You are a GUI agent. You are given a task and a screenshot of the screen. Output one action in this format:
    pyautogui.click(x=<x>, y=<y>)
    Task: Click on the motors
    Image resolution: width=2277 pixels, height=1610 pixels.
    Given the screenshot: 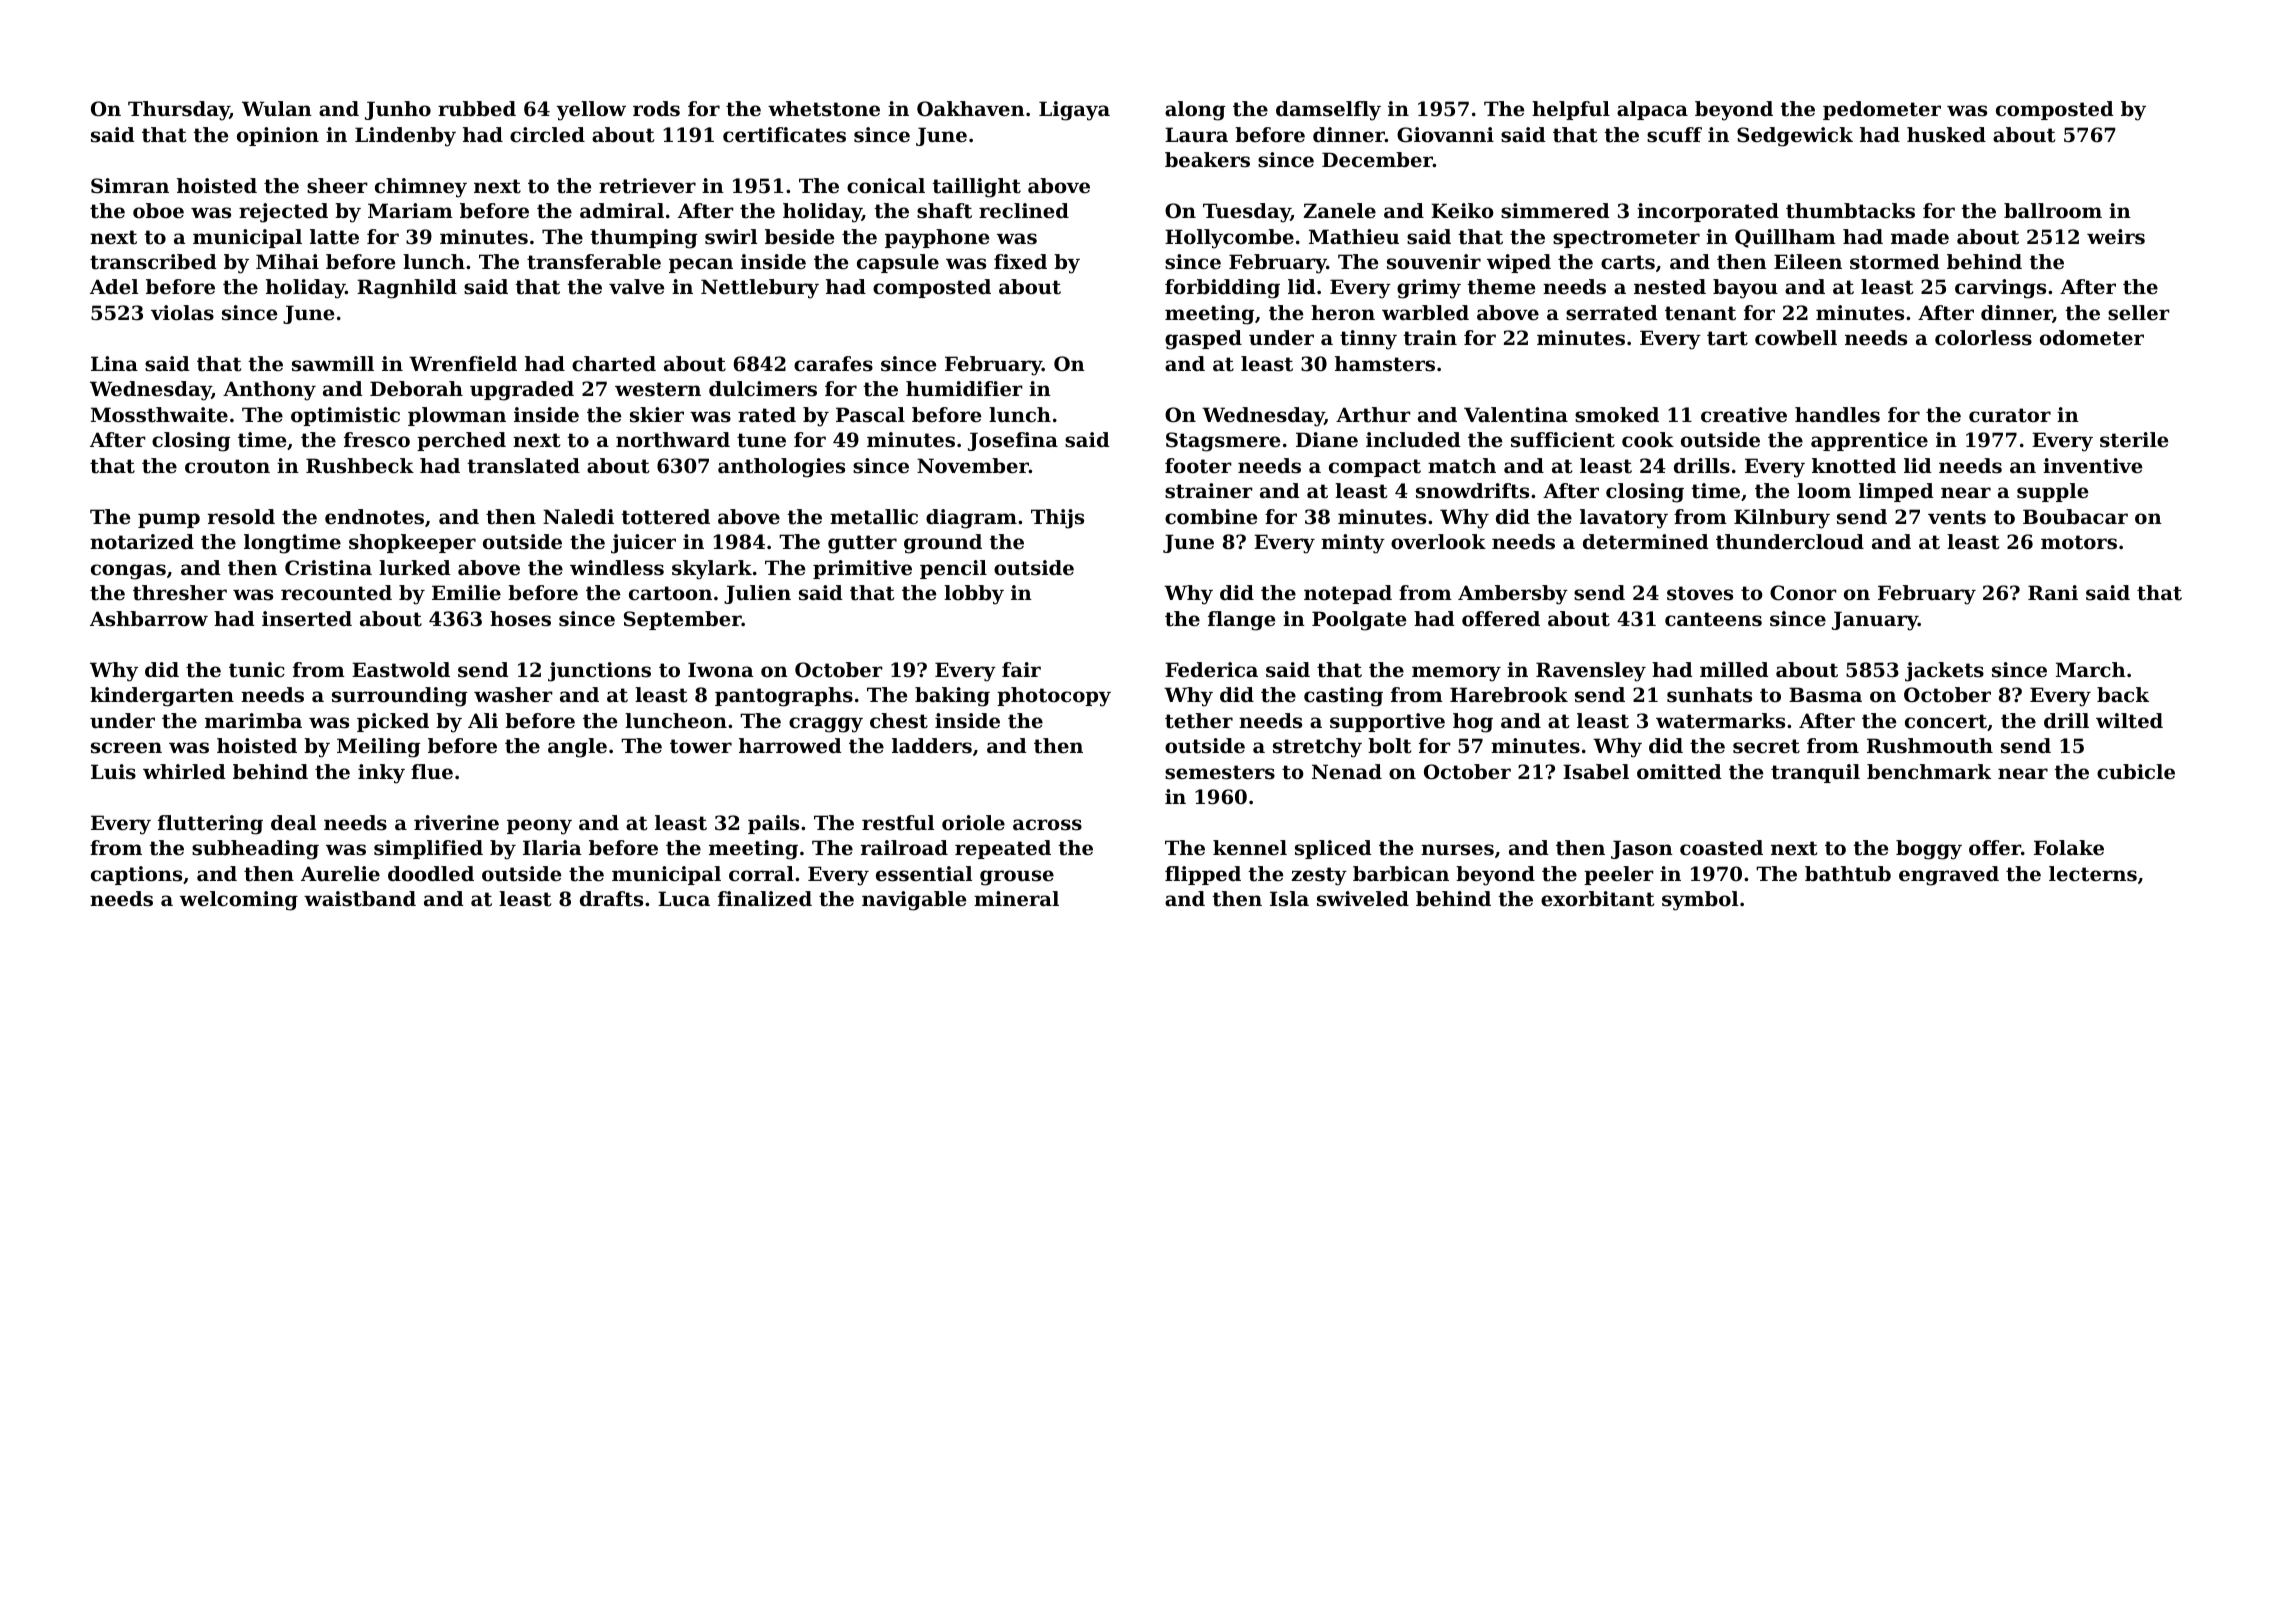 What is the action you would take?
    pyautogui.click(x=2079, y=542)
